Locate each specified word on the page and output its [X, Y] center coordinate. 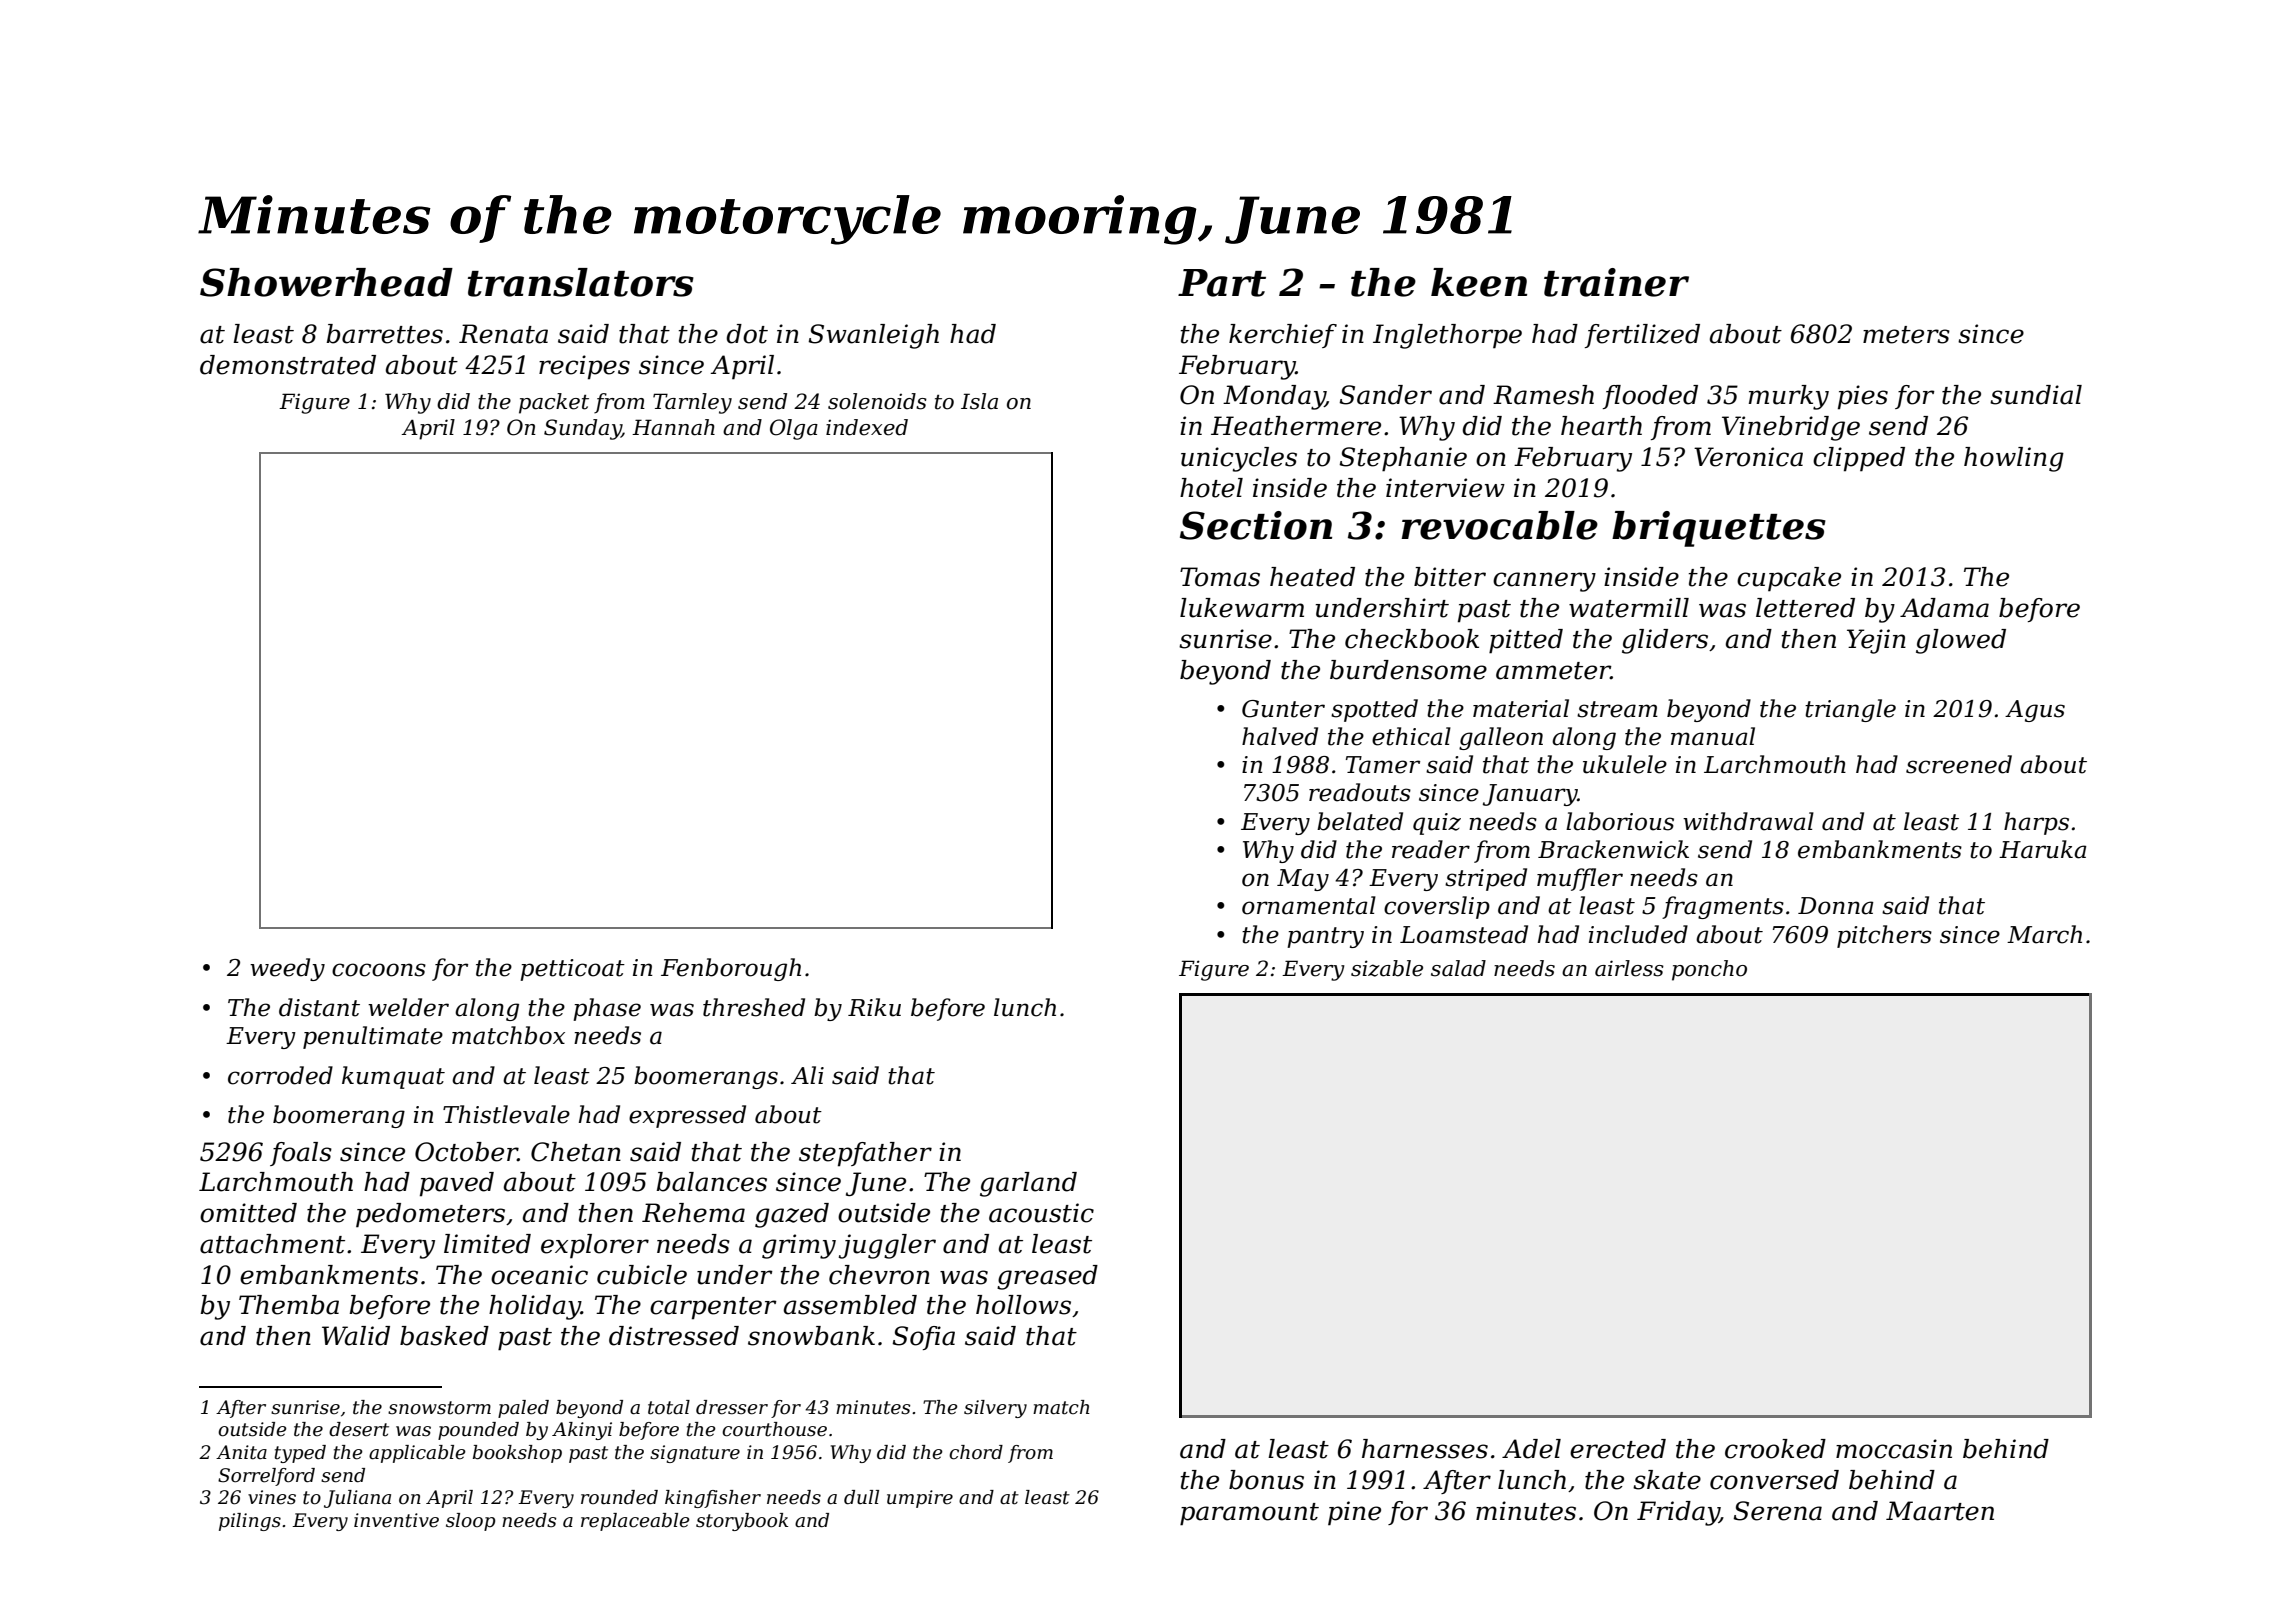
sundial [2036, 395]
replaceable [635, 1522]
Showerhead [326, 282]
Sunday [583, 429]
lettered [1805, 608]
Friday [1678, 1513]
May [1303, 880]
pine [1354, 1513]
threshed [754, 1007]
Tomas [1220, 577]
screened [1959, 764]
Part [1222, 283]
